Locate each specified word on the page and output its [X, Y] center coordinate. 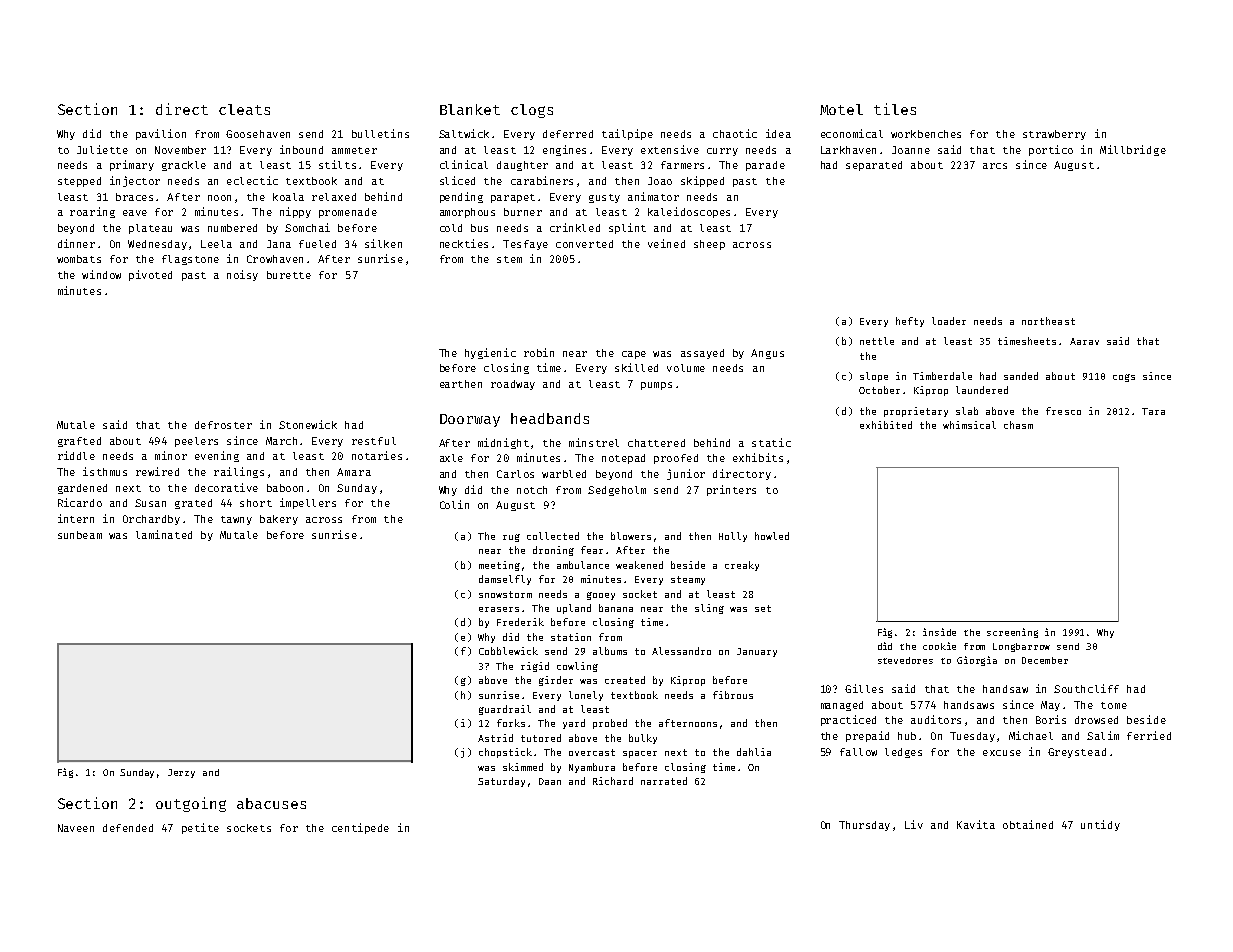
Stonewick [308, 424]
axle [451, 458]
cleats [244, 109]
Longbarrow [1021, 647]
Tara [1153, 411]
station [571, 637]
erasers [499, 609]
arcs [995, 166]
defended [128, 828]
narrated [664, 781]
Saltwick [464, 133]
